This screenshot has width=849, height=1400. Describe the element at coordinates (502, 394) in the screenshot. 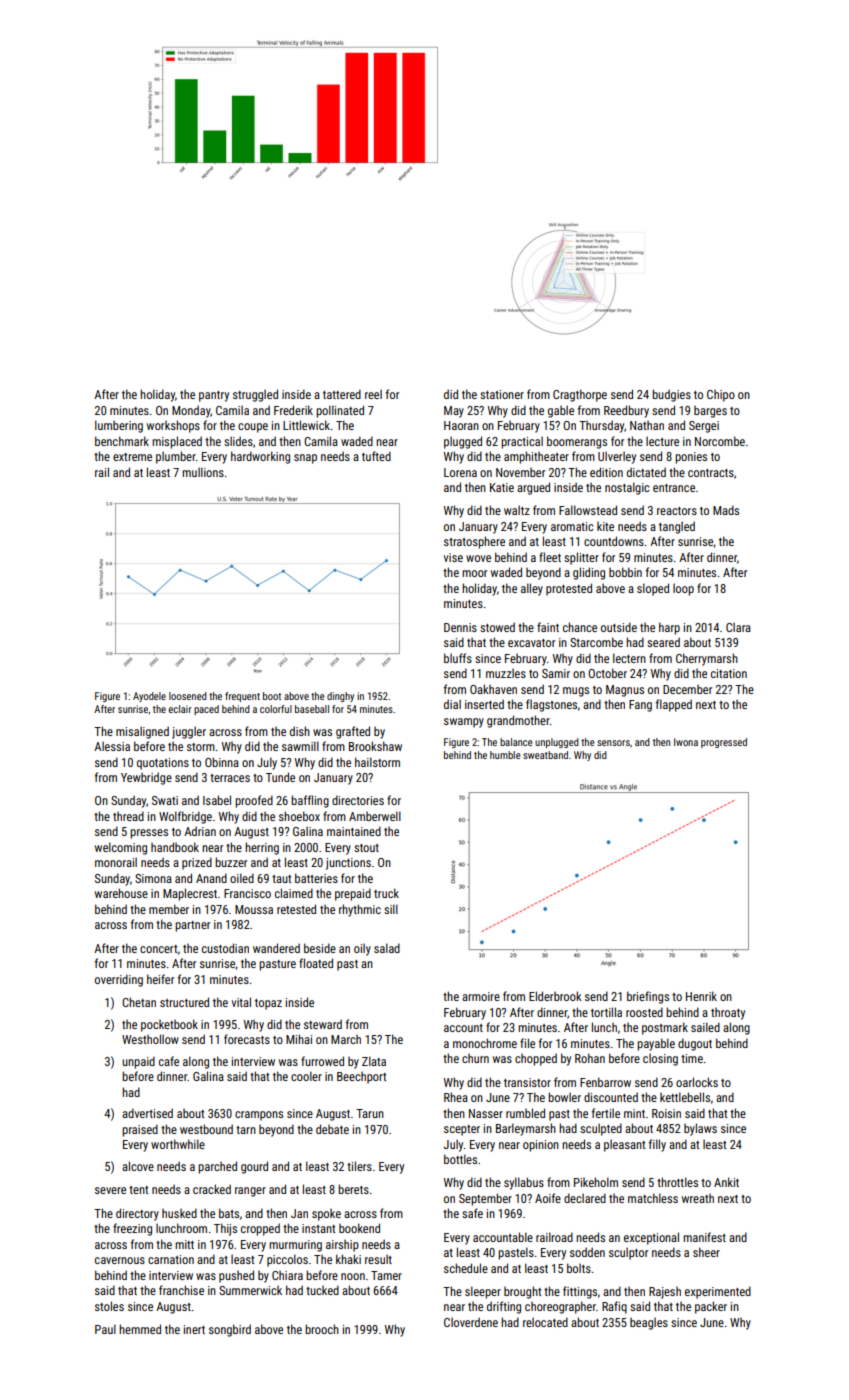

I see `stationer` at that location.
